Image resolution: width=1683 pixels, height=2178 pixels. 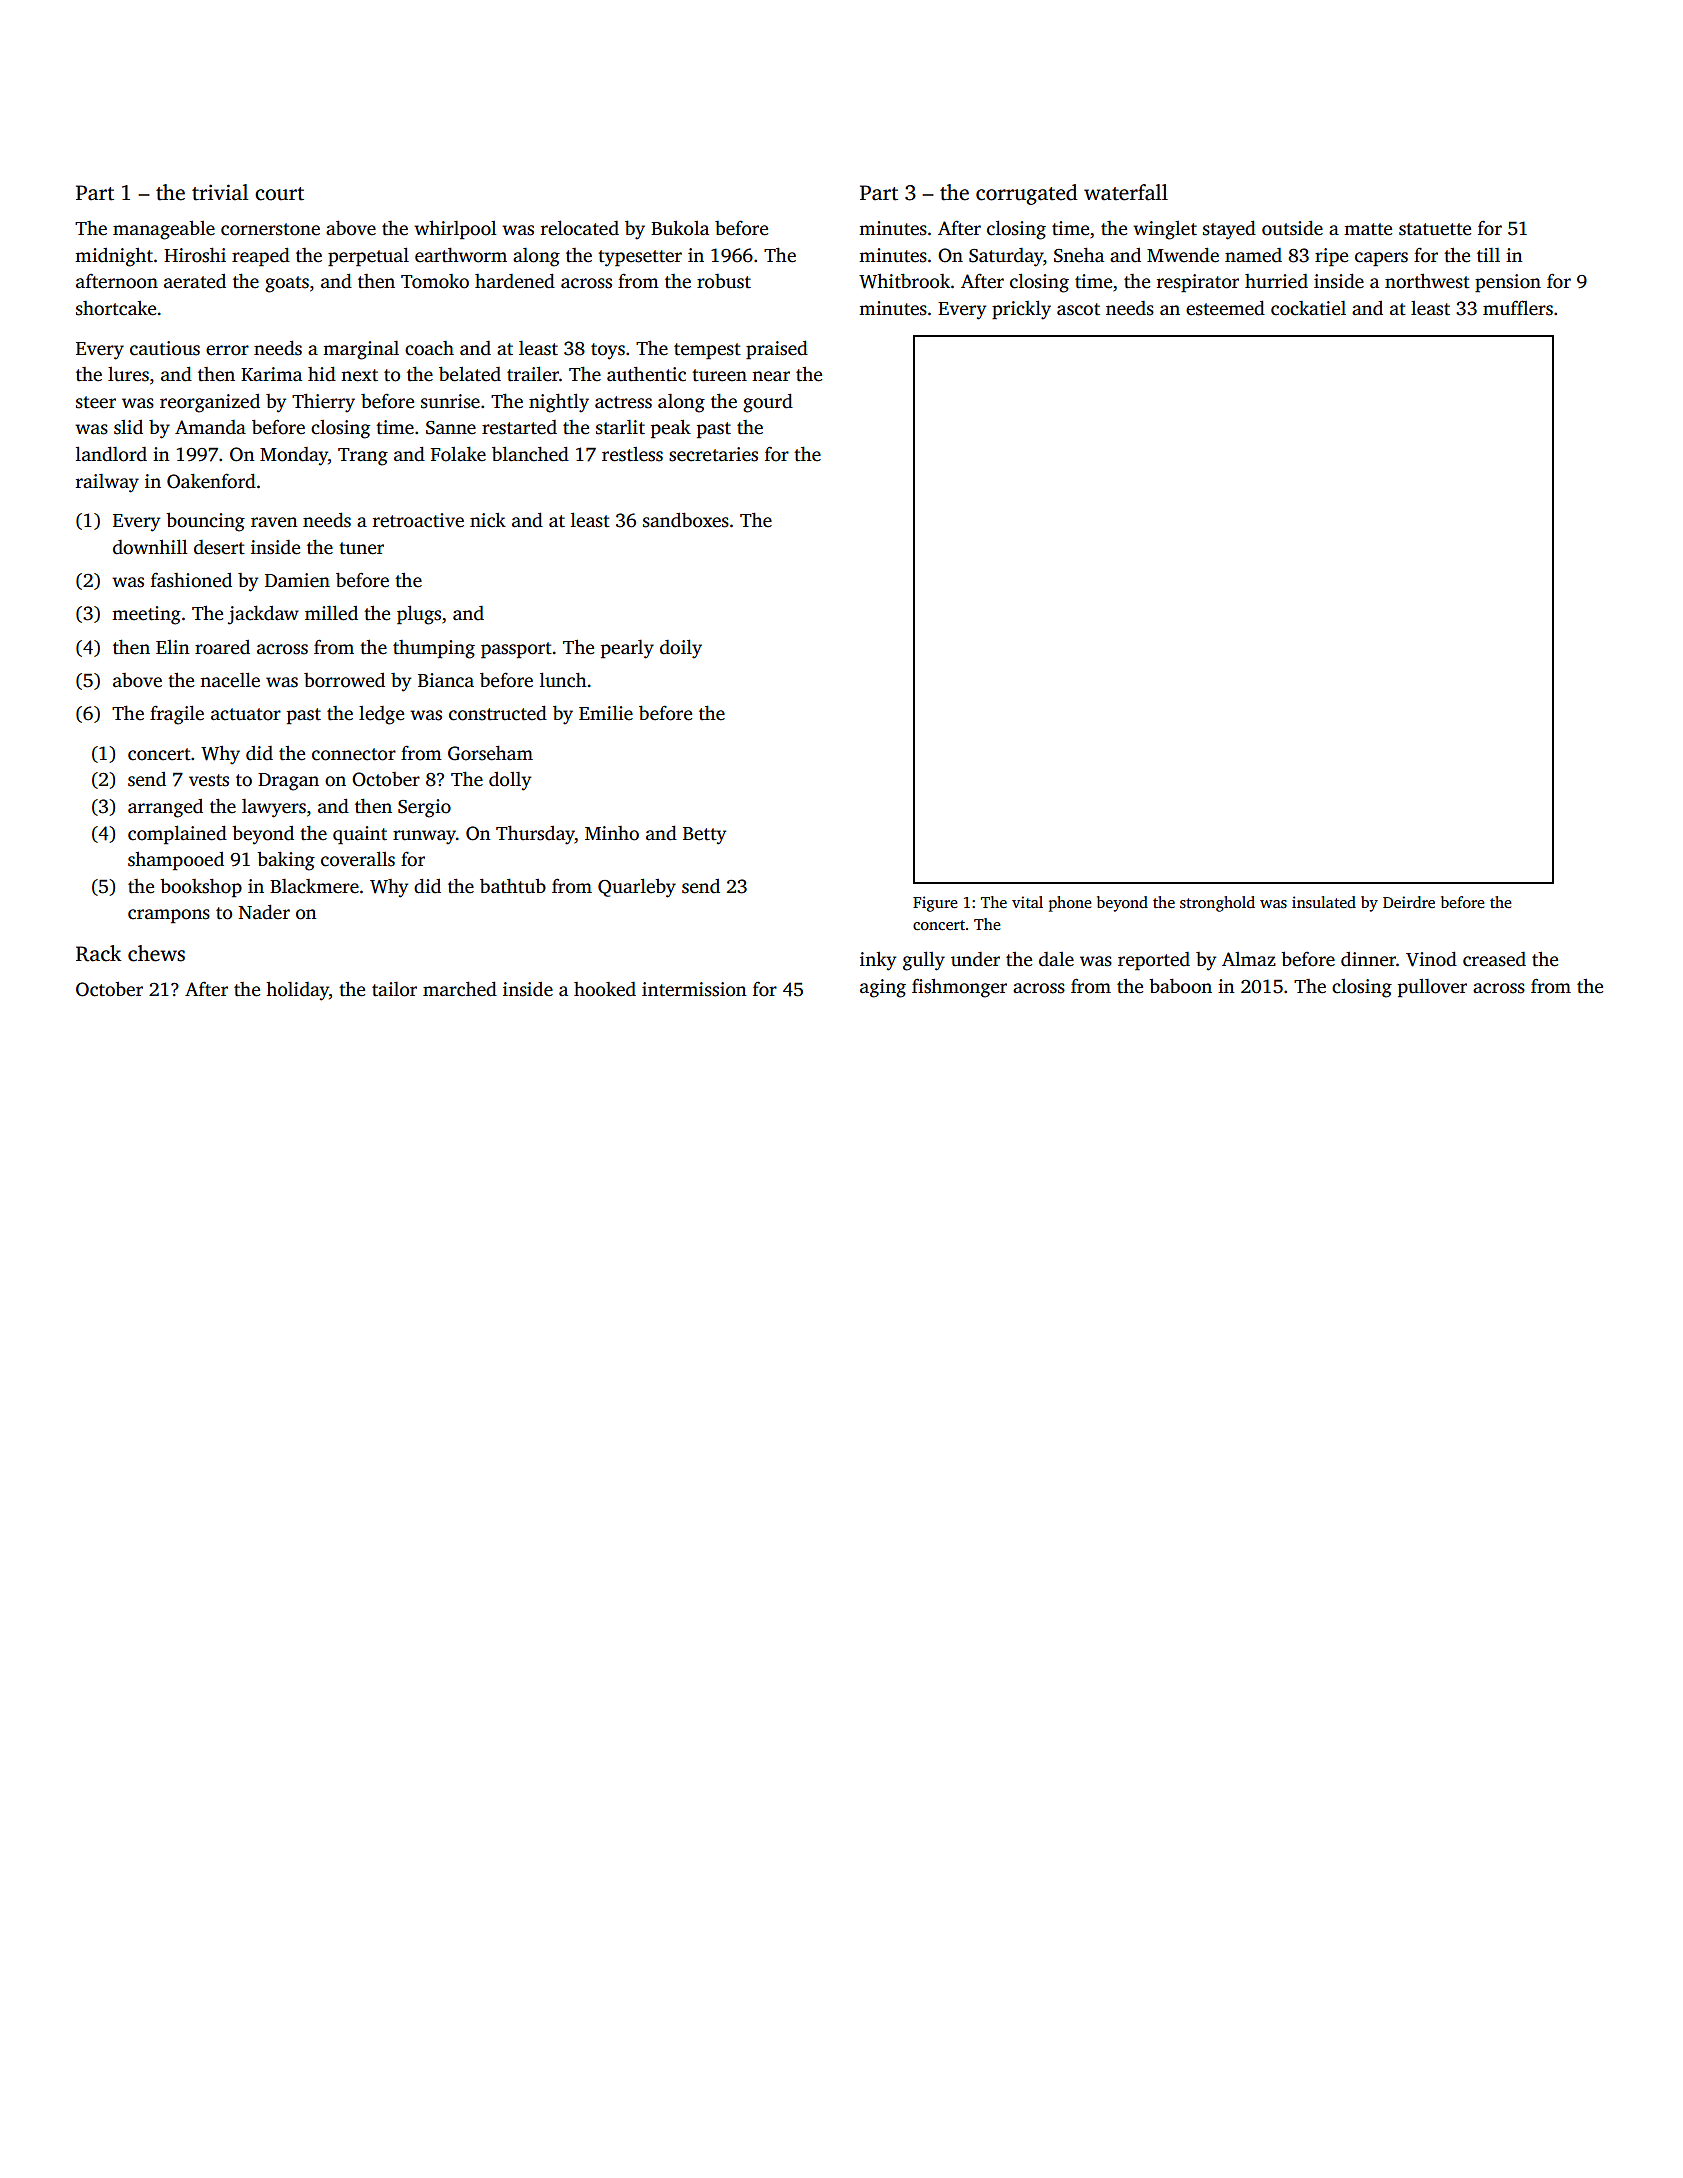 What do you see at coordinates (680, 228) in the page?
I see `Bukola` at bounding box center [680, 228].
